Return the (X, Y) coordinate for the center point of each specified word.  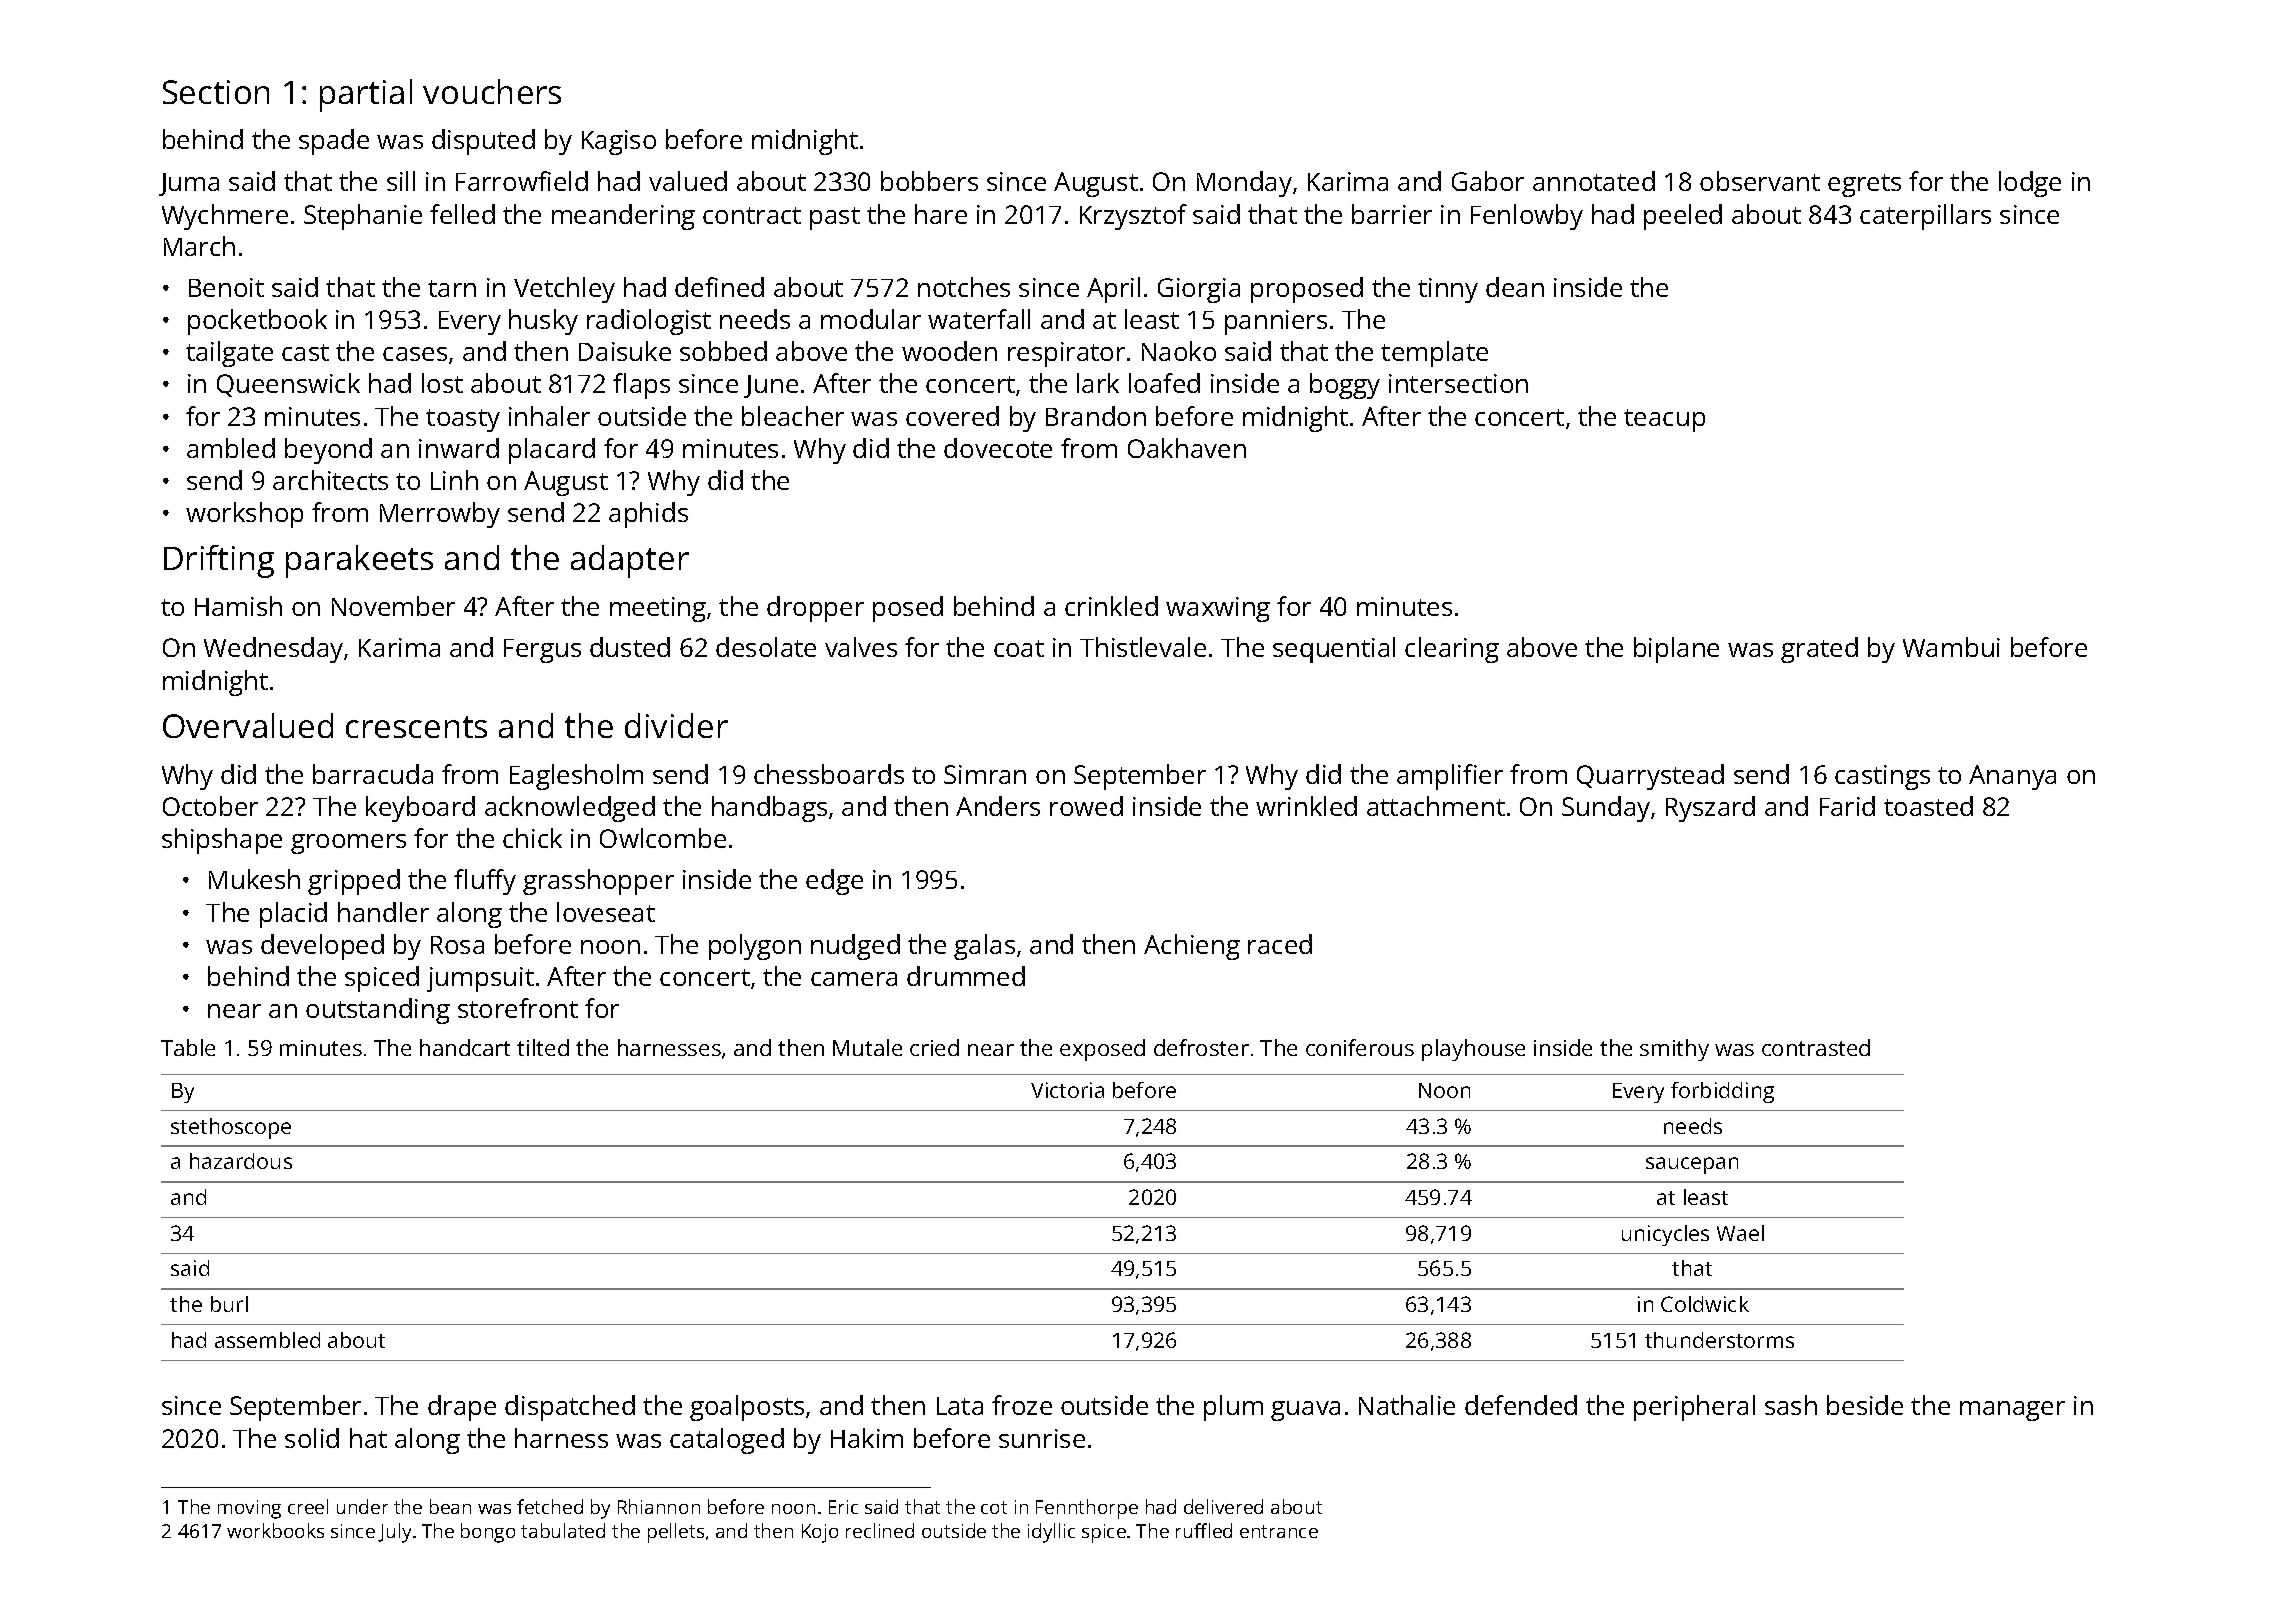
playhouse (1473, 1050)
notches (964, 287)
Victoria (1067, 1090)
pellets (676, 1533)
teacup (1664, 420)
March (199, 246)
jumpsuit (480, 979)
